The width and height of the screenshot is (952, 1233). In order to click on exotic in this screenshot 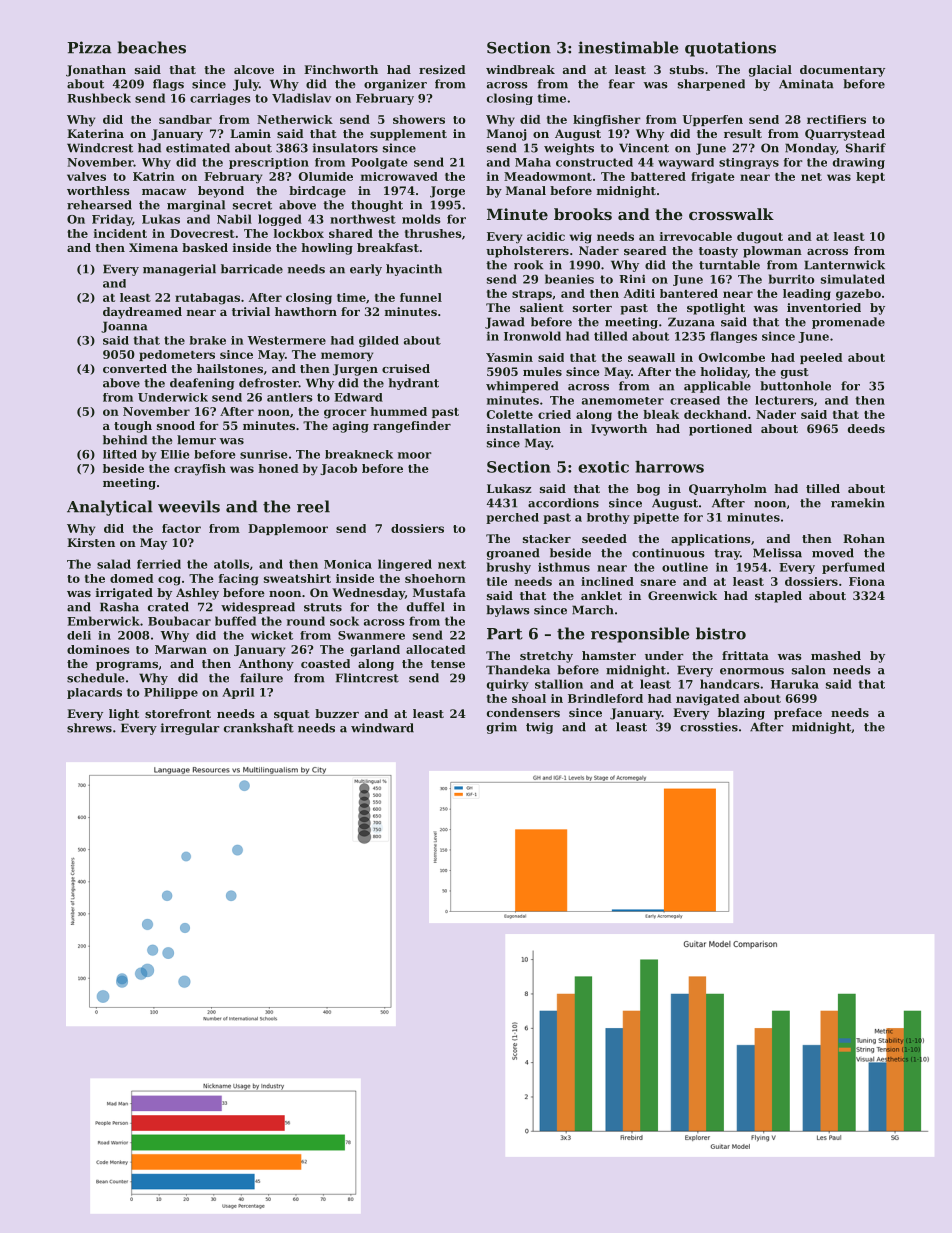, I will do `click(603, 467)`.
